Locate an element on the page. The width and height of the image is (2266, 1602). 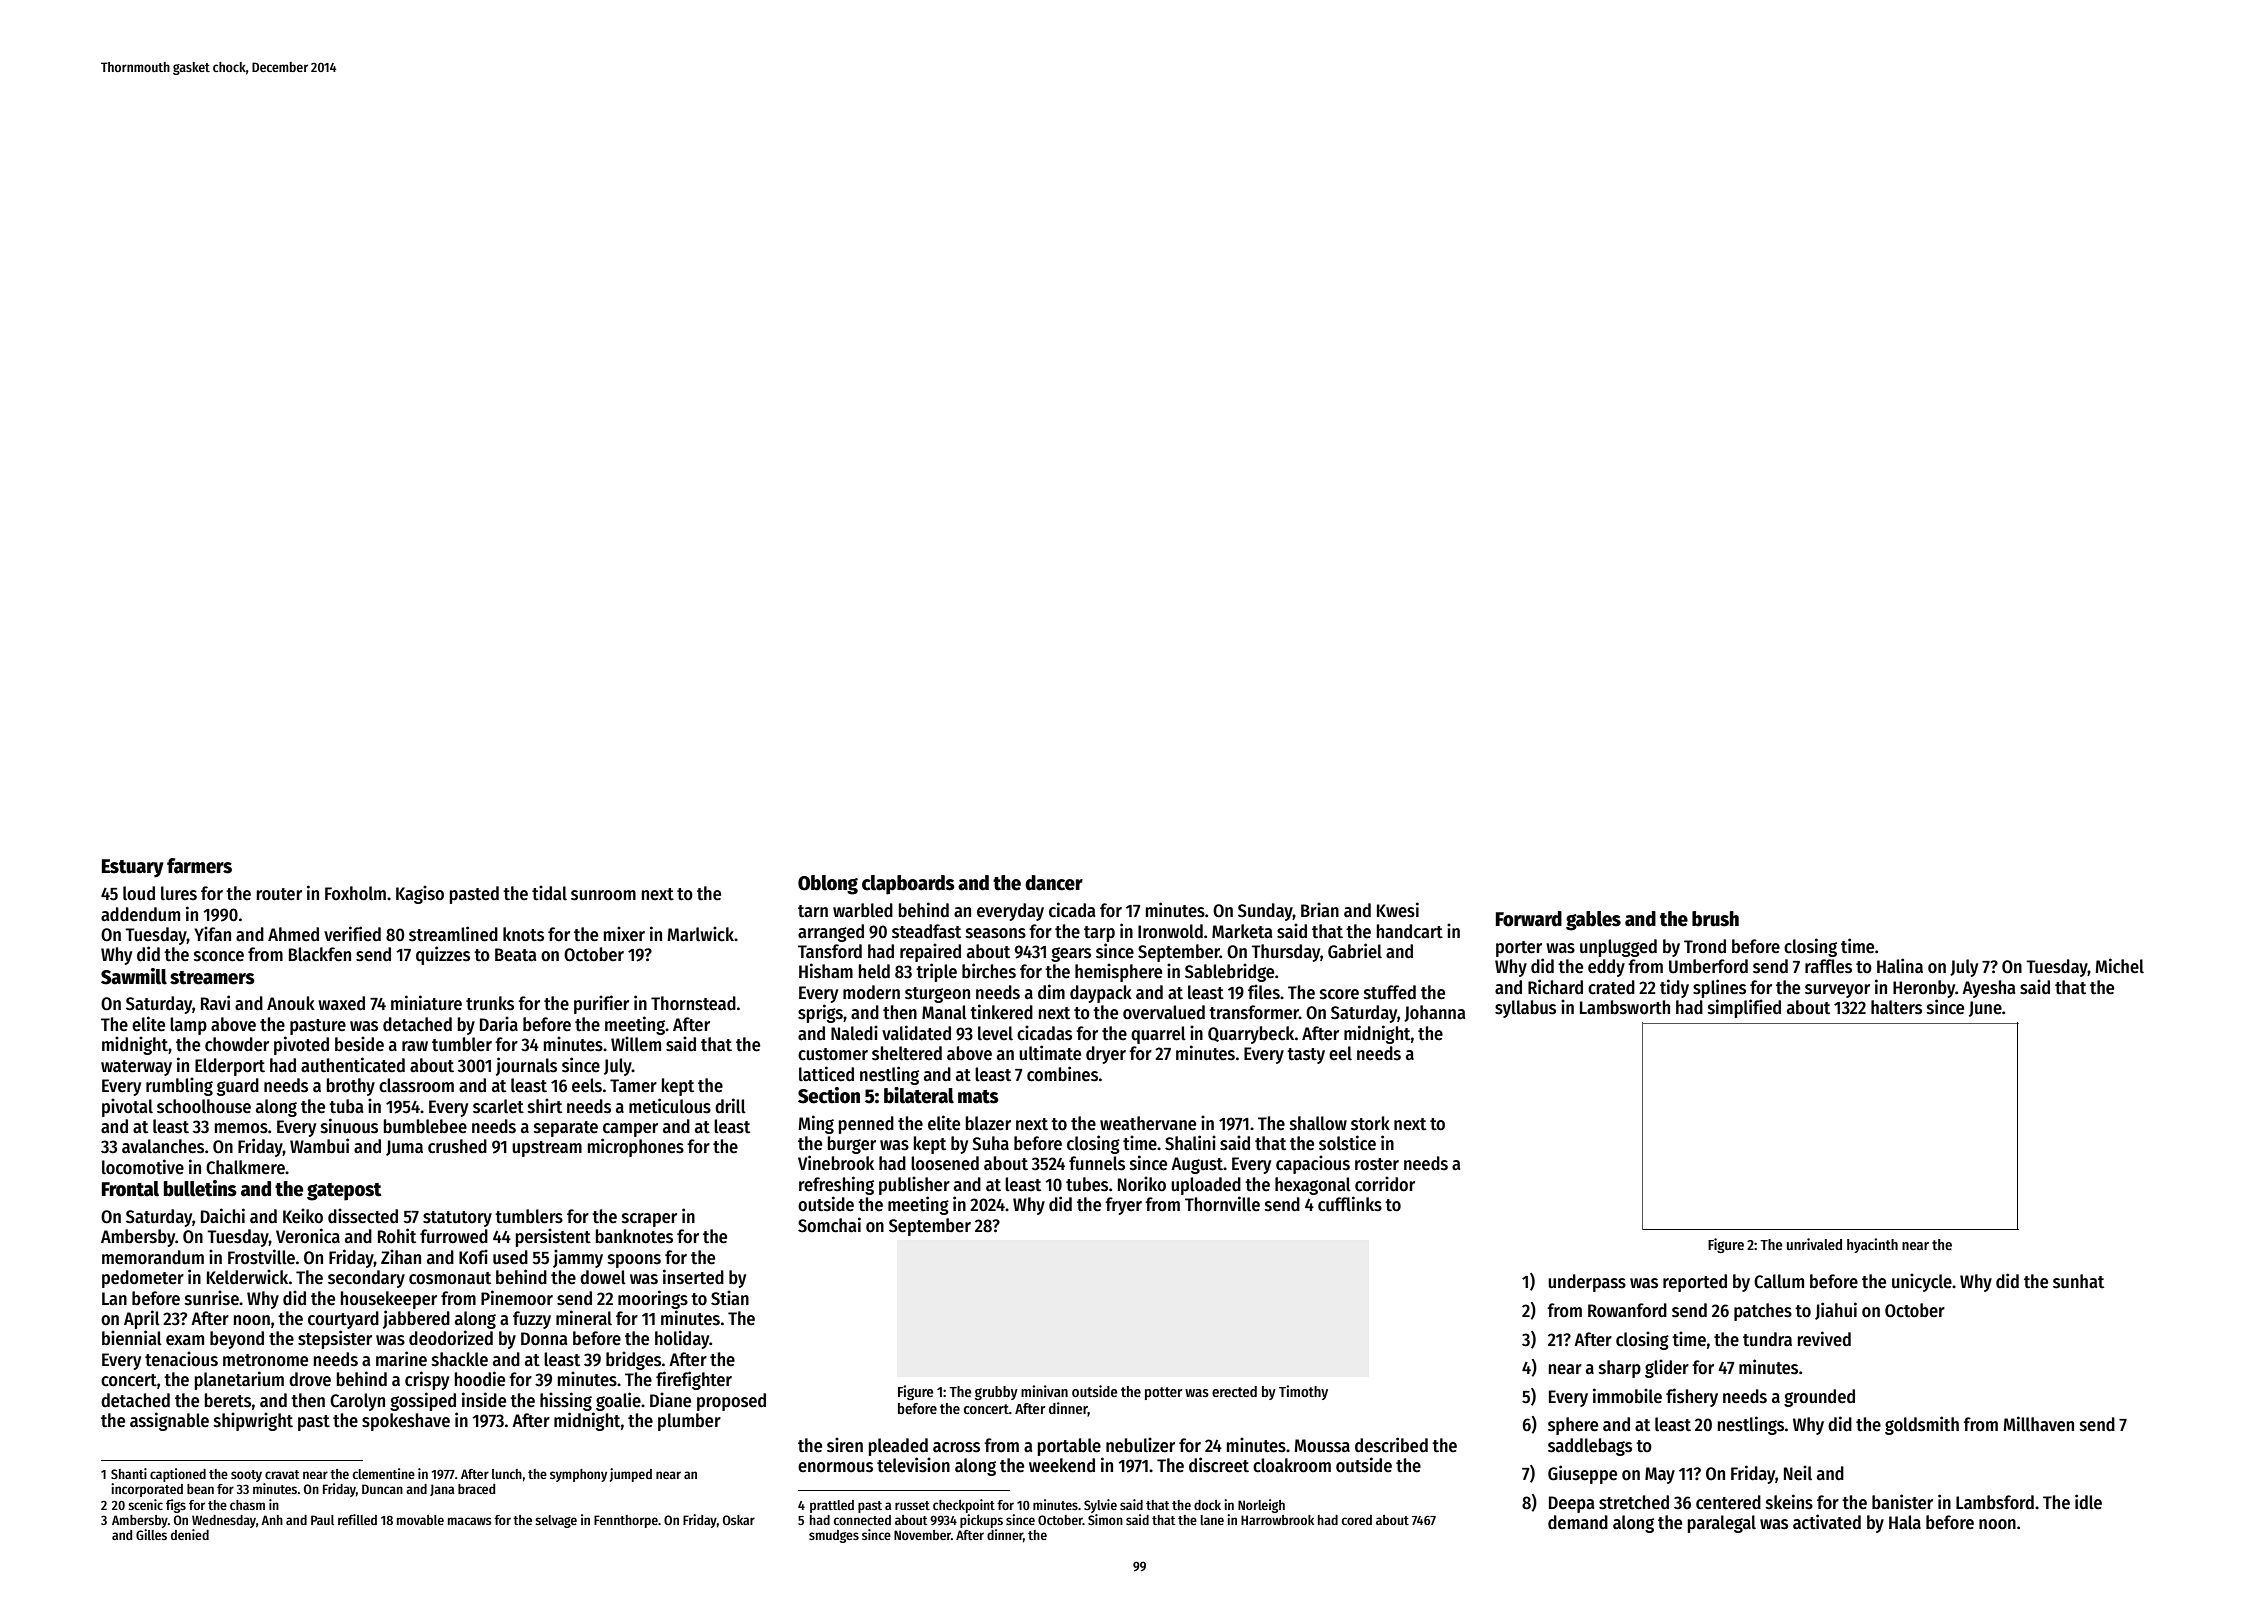
brush is located at coordinates (1715, 919).
